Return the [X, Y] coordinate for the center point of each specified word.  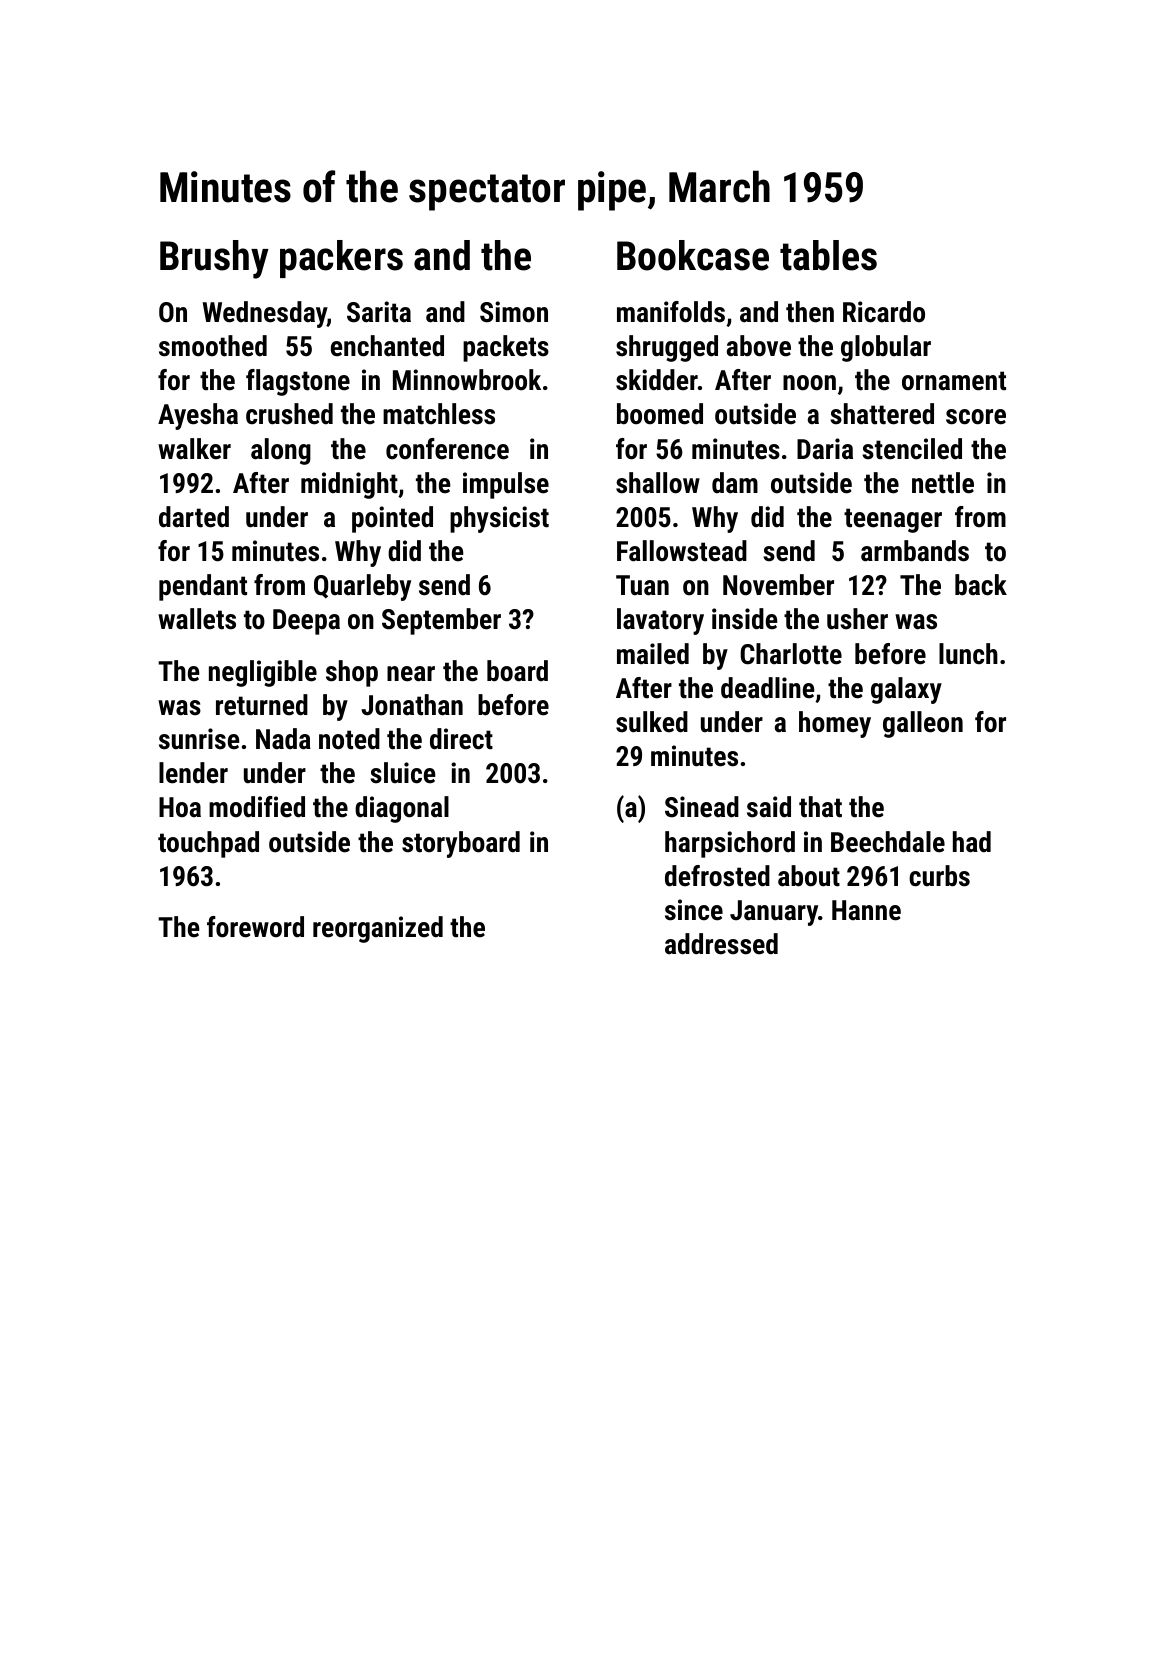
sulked [652, 722]
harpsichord [730, 844]
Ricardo [884, 312]
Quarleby [362, 587]
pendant [203, 587]
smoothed [213, 346]
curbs [939, 876]
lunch [968, 654]
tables [828, 255]
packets [506, 348]
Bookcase [693, 255]
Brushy [214, 259]
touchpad [208, 844]
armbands [915, 551]
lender [193, 773]
